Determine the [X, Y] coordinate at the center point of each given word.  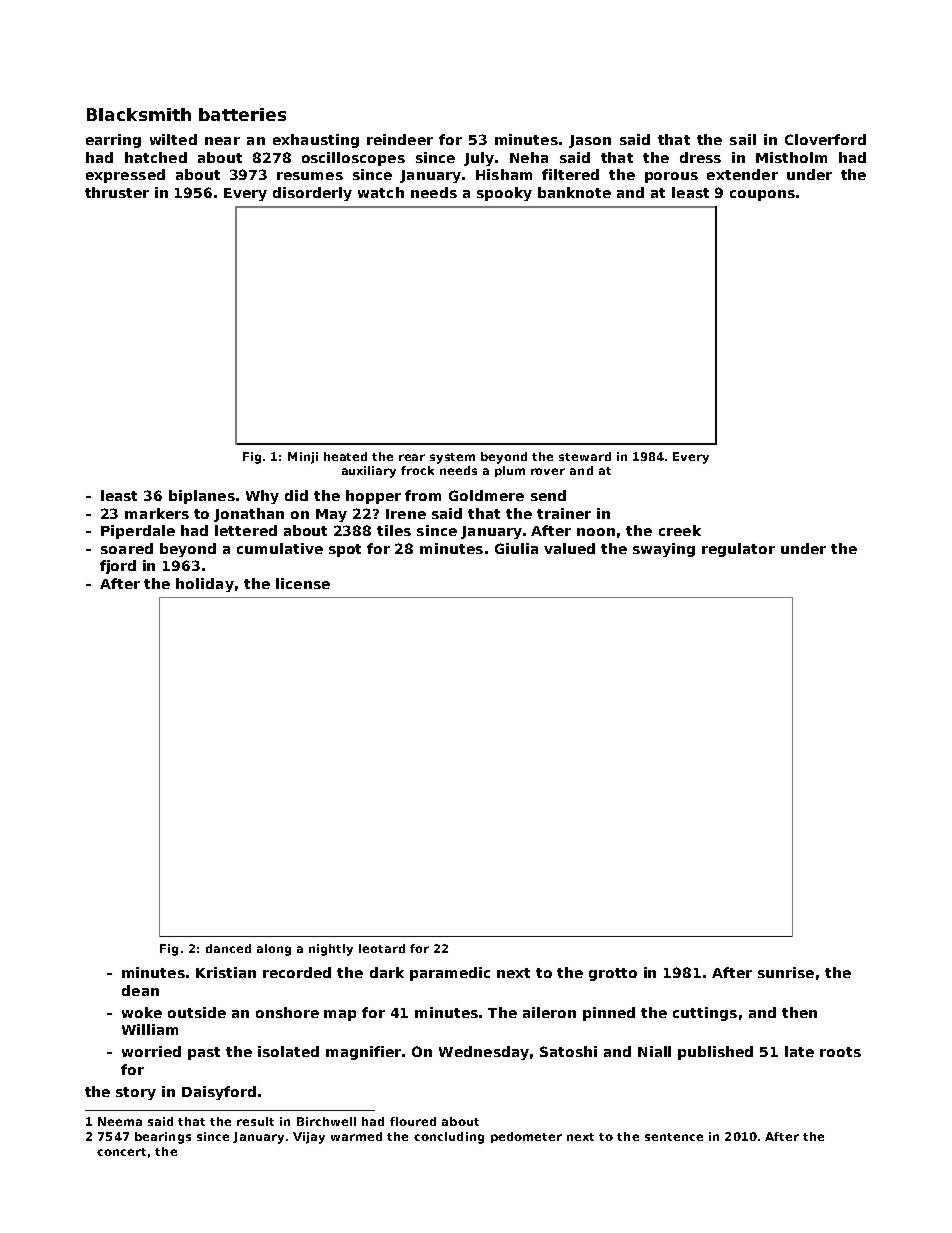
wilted [173, 139]
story [136, 1093]
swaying [664, 550]
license [303, 583]
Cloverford [825, 139]
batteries [242, 114]
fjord [118, 567]
